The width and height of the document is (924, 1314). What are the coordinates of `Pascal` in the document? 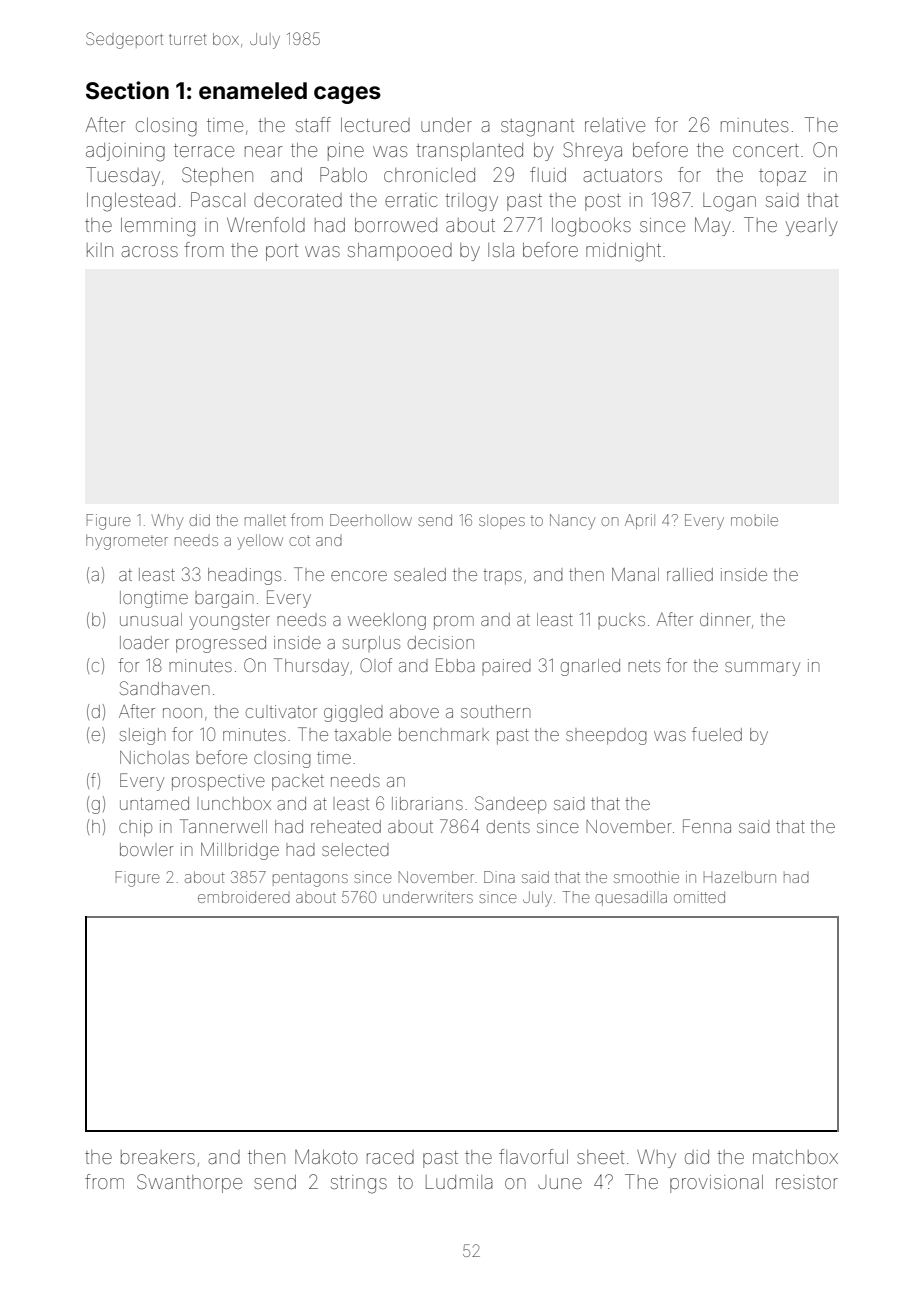 It's located at (218, 199).
